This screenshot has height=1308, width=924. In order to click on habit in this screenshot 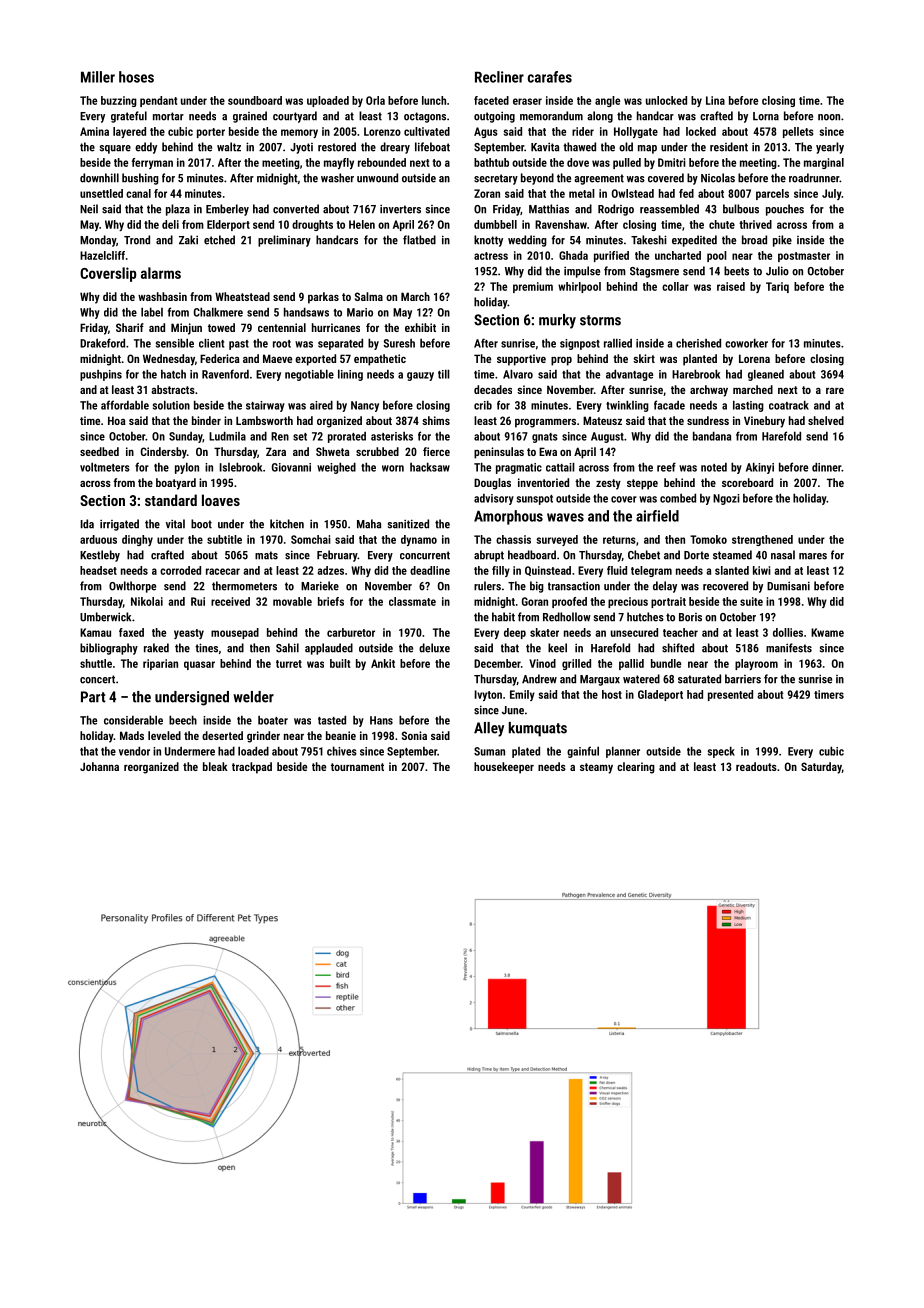, I will do `click(503, 617)`.
